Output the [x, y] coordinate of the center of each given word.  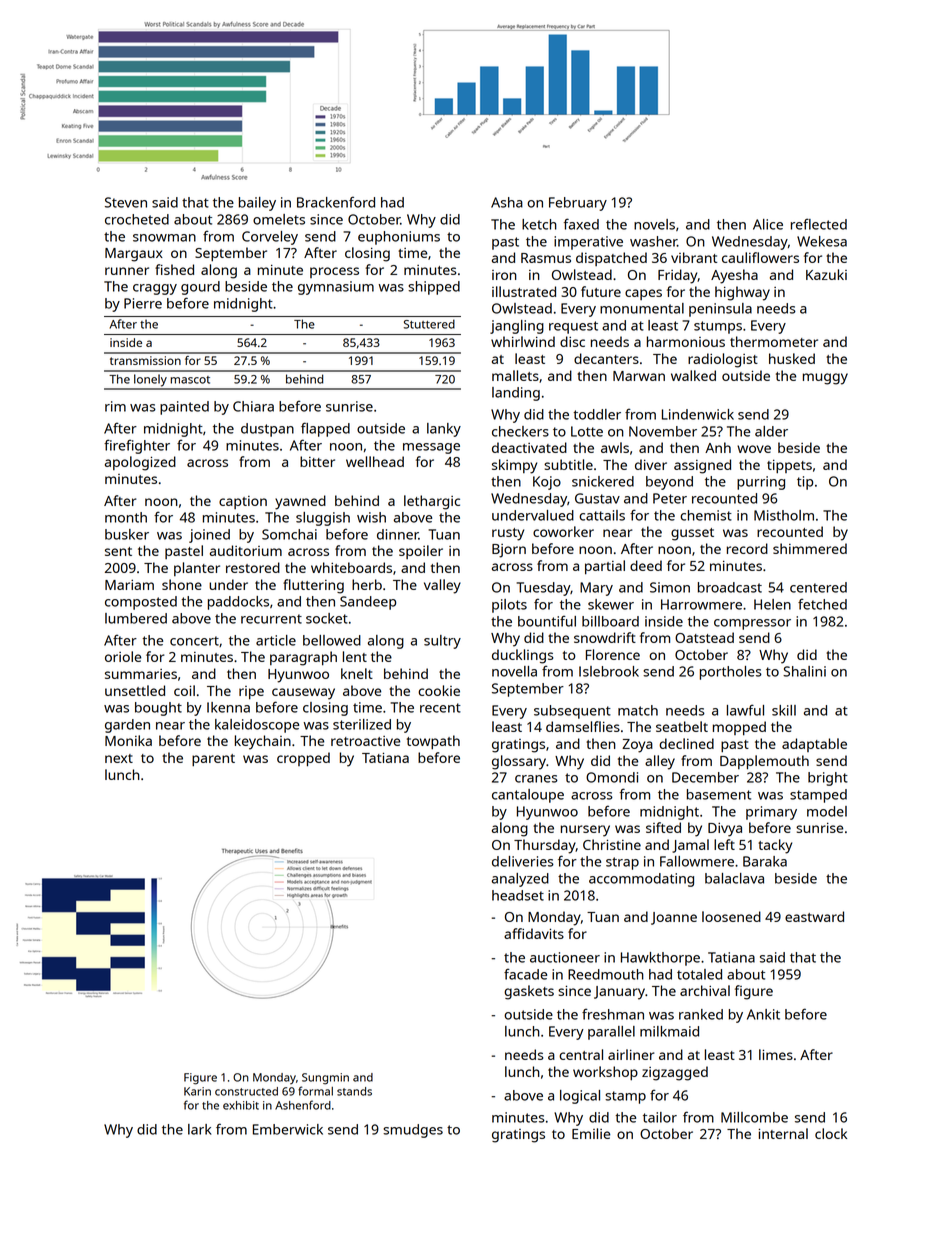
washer [653, 241]
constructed [246, 1091]
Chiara [253, 406]
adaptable [814, 745]
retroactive [365, 741]
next [119, 758]
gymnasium [336, 288]
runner [127, 271]
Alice [768, 224]
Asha [507, 202]
